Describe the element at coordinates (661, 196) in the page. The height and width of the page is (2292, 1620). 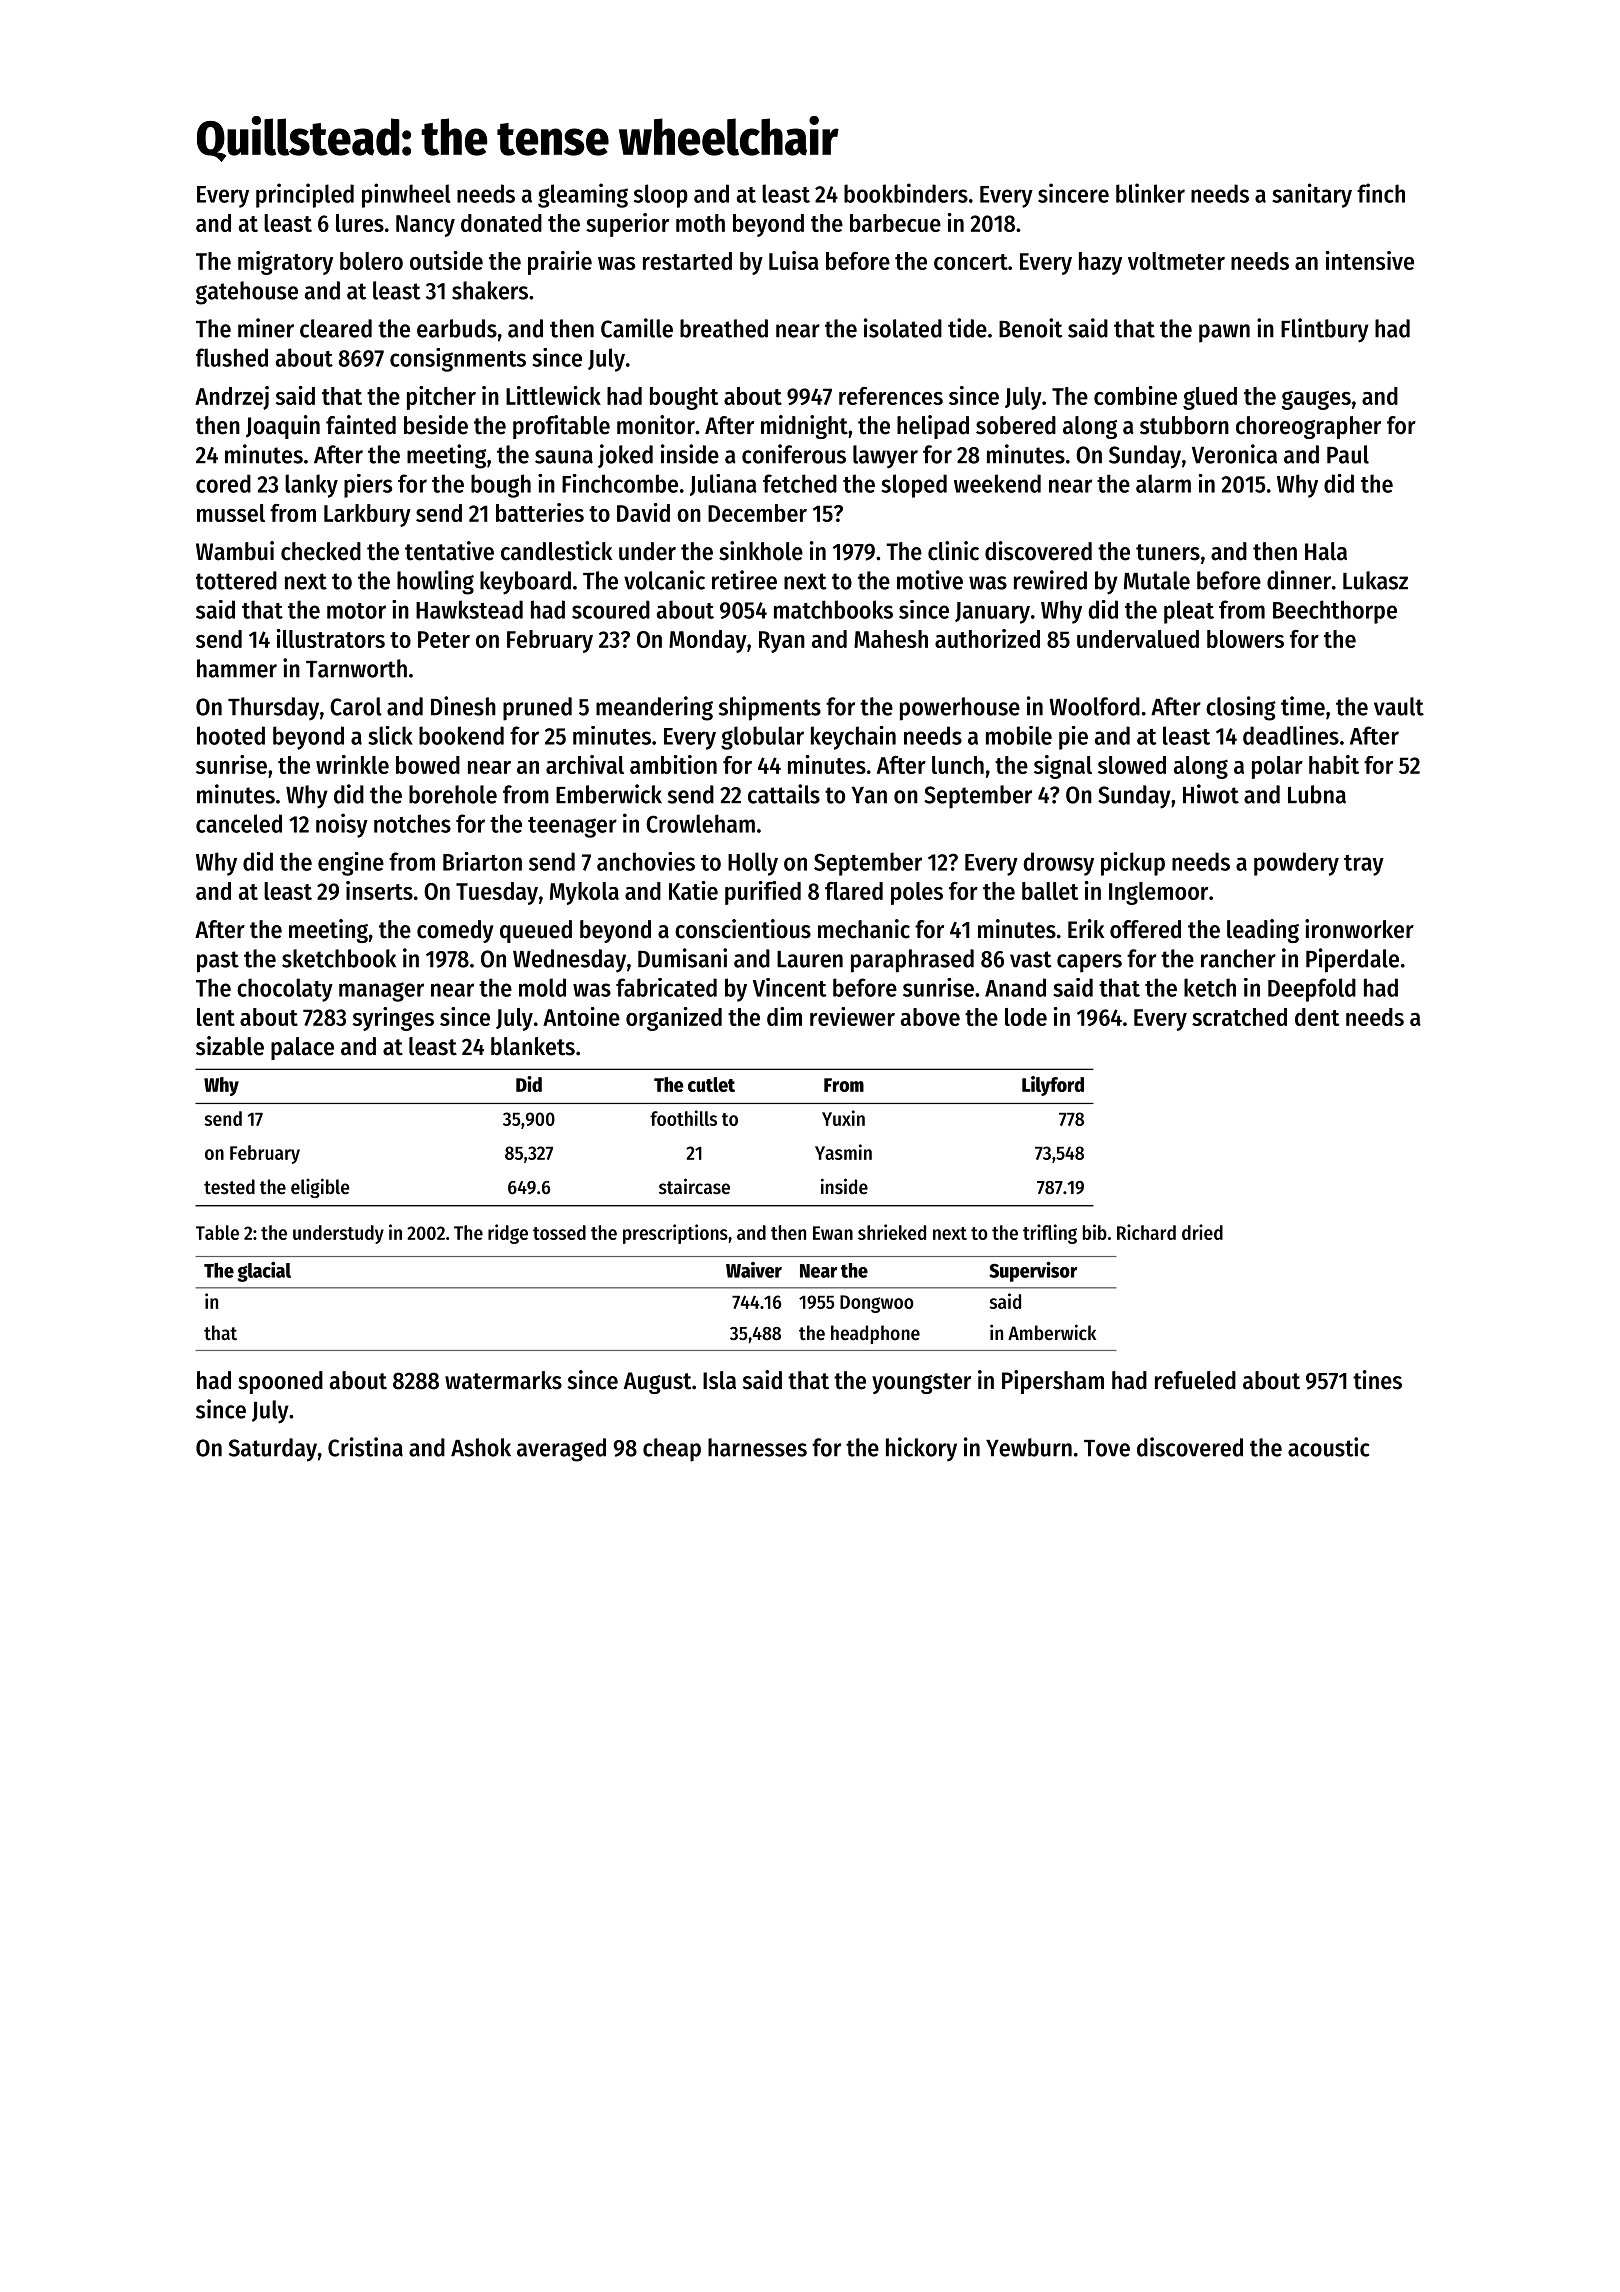
I see `sloop` at that location.
